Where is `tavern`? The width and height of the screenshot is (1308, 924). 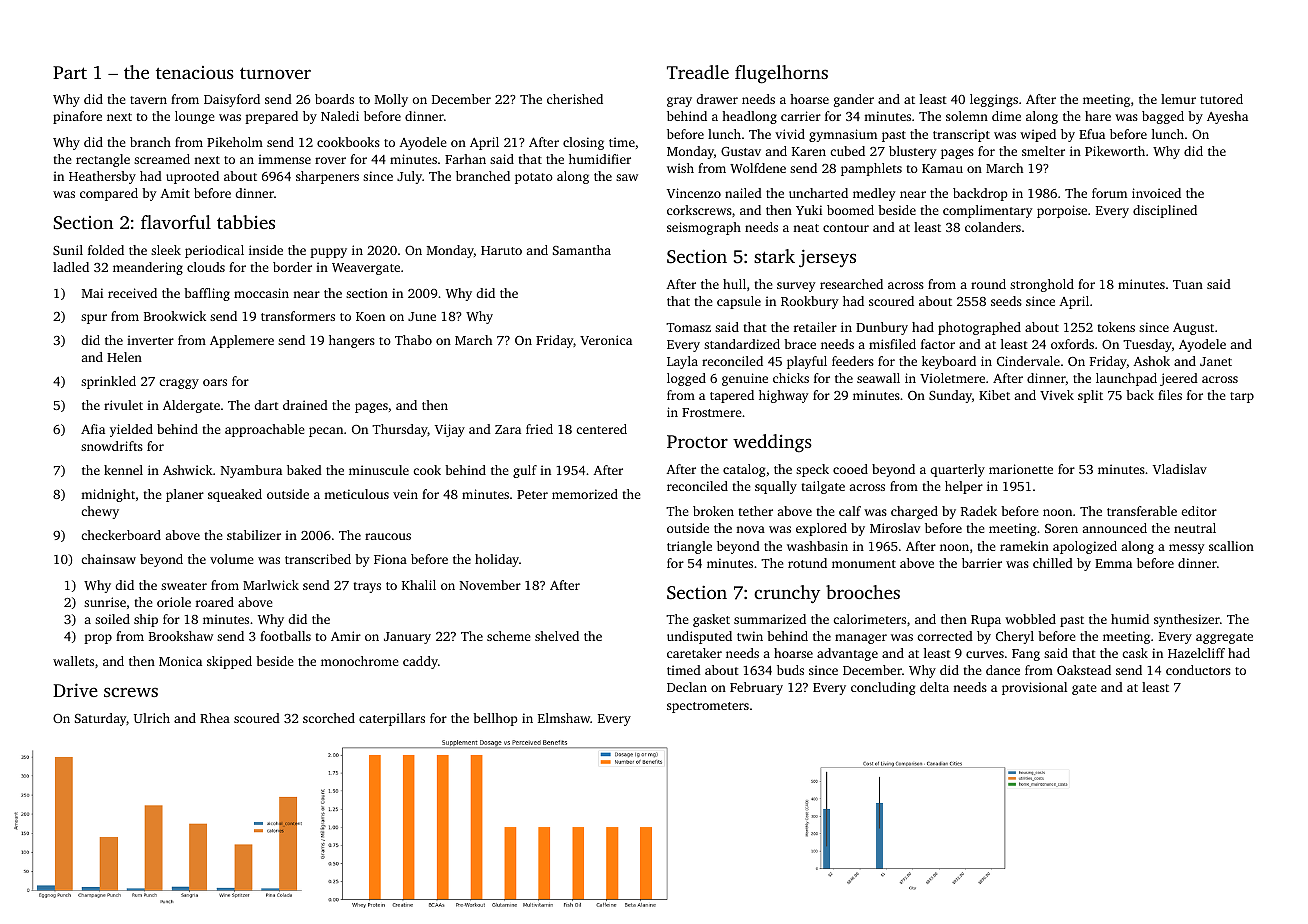
tavern is located at coordinates (148, 100).
